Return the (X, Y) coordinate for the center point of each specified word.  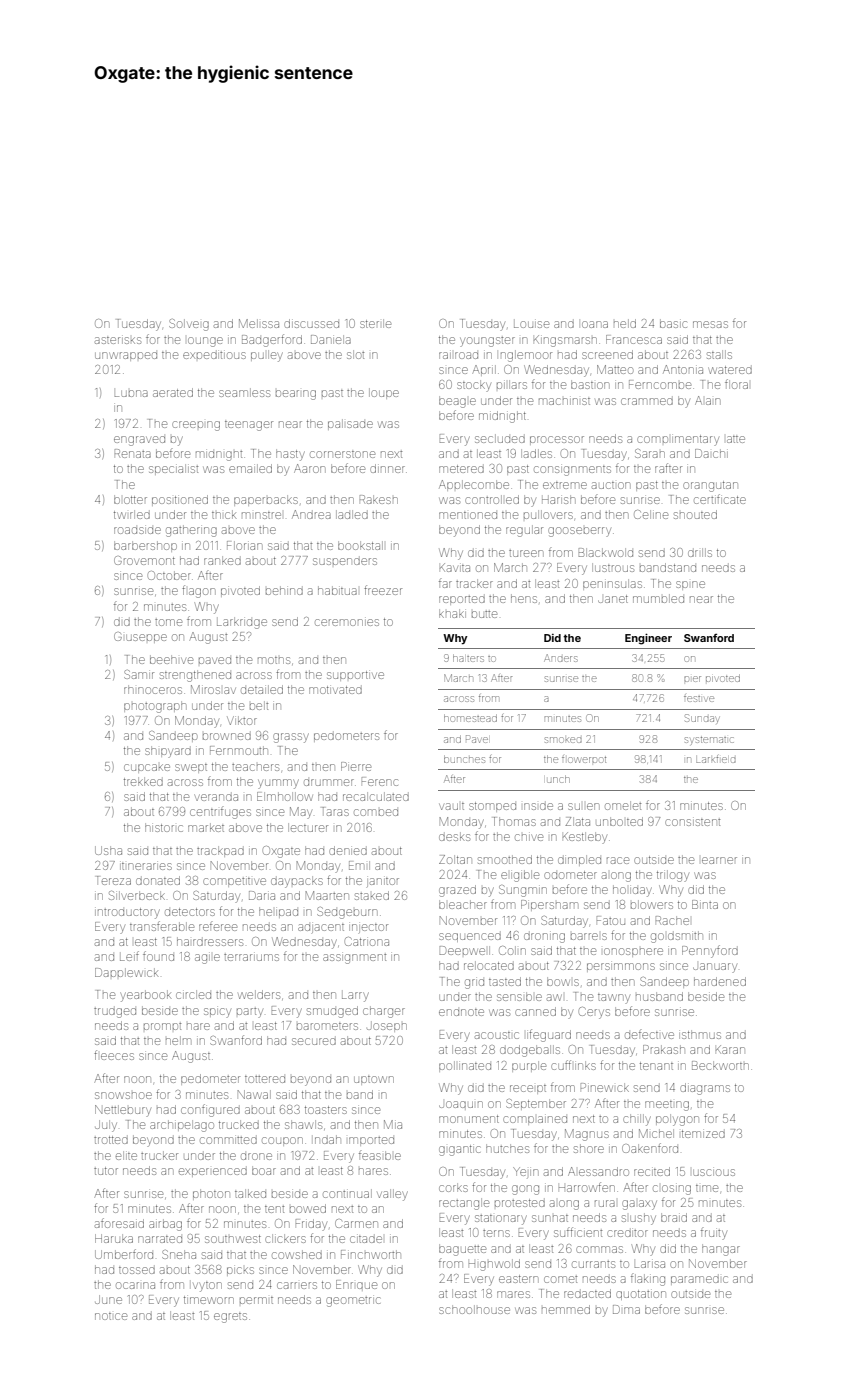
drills (700, 552)
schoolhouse (474, 1309)
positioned (180, 500)
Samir (139, 674)
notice (111, 1316)
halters (468, 658)
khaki (452, 613)
